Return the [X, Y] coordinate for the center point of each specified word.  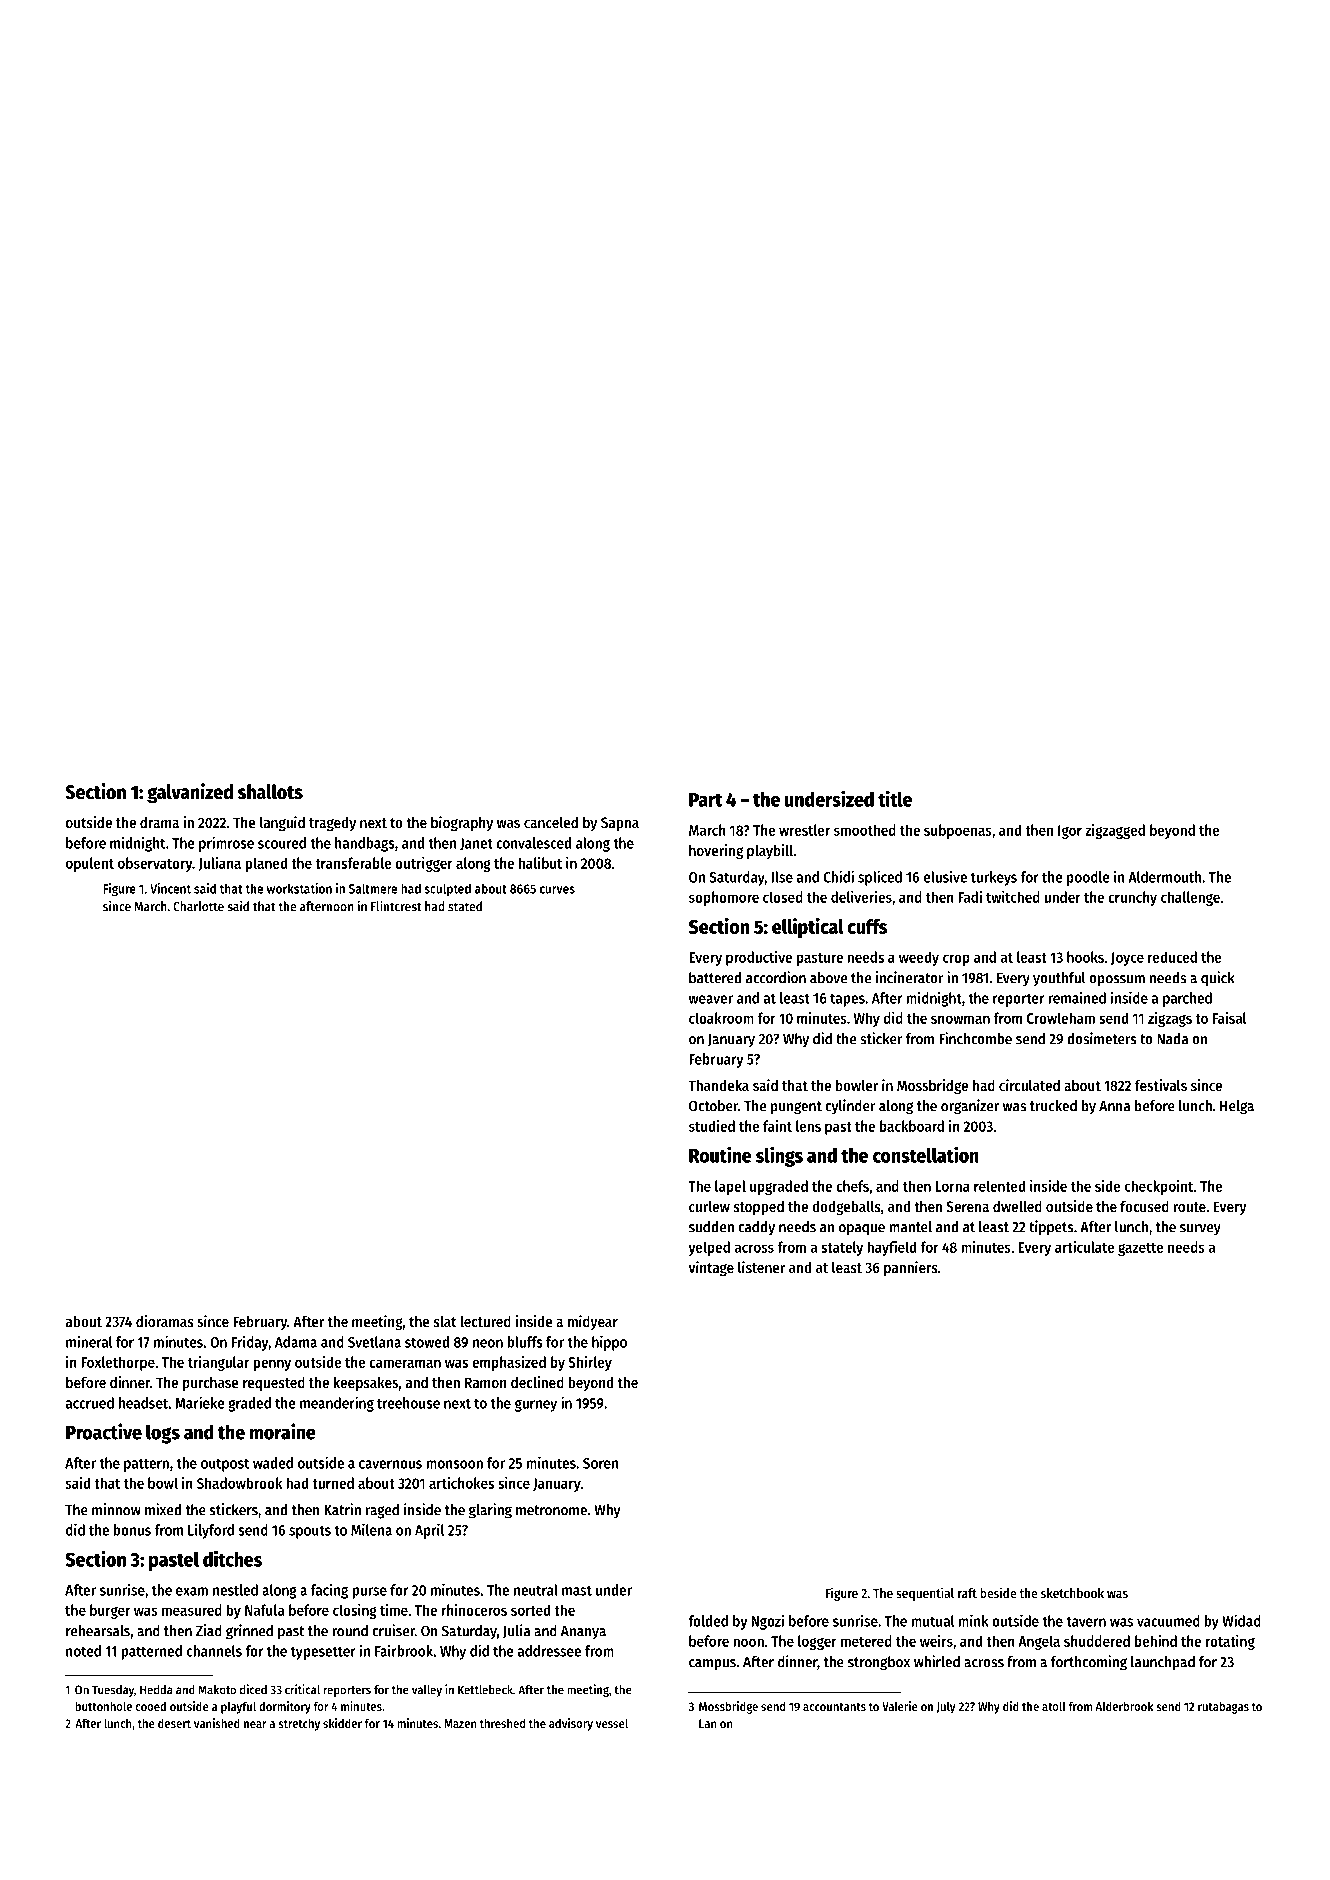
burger [110, 1611]
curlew [709, 1206]
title [895, 799]
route [1189, 1207]
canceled [551, 822]
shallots [270, 792]
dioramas [165, 1321]
